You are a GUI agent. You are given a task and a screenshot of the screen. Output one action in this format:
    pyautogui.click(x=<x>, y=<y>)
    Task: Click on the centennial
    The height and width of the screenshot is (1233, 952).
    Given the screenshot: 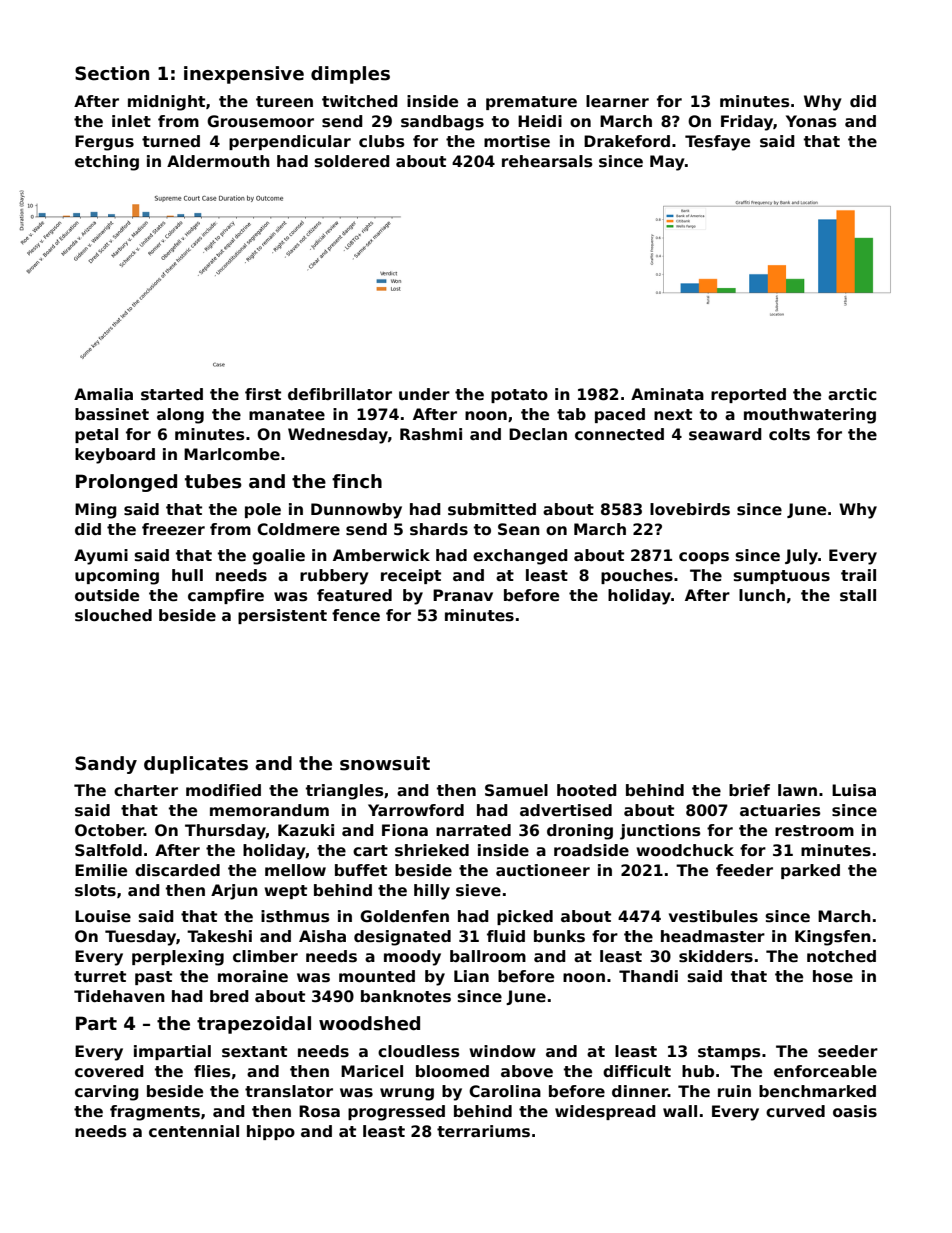 What is the action you would take?
    pyautogui.click(x=194, y=1131)
